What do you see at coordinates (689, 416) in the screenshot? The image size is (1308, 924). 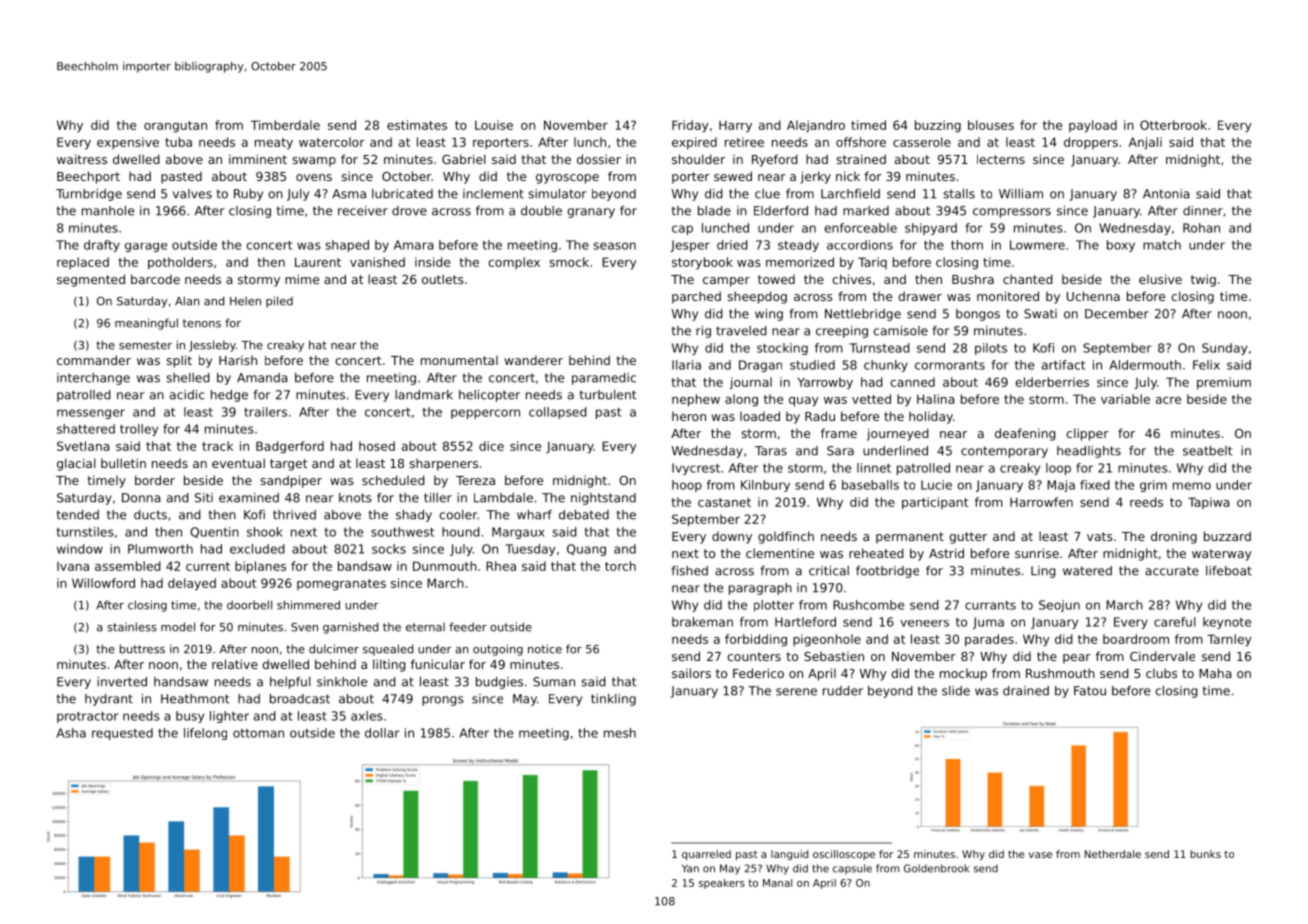 I see `heron` at bounding box center [689, 416].
